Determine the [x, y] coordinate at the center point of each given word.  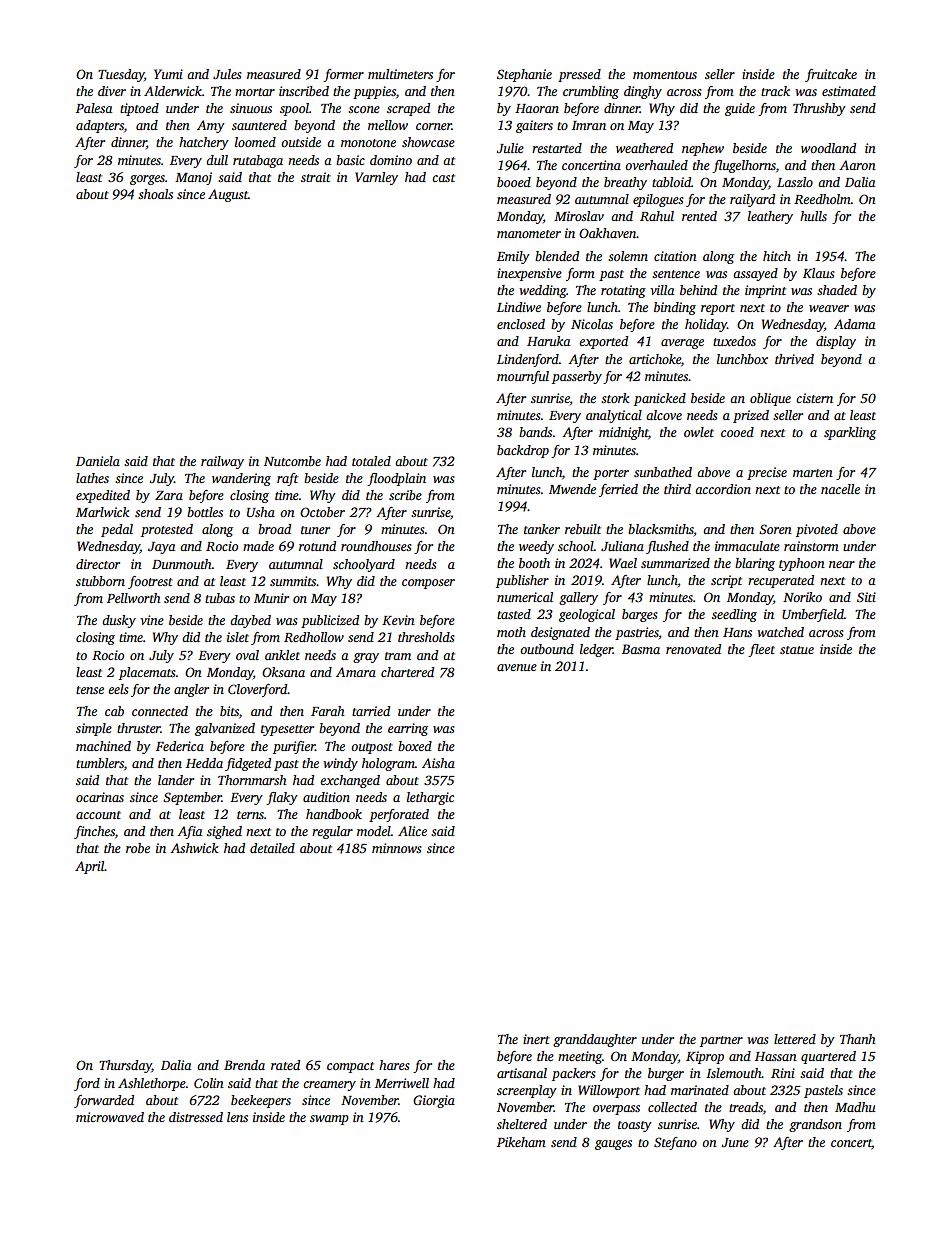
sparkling [850, 433]
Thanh [857, 1039]
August [228, 195]
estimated [849, 91]
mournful [523, 377]
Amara [356, 672]
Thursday [125, 1066]
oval [247, 655]
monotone [368, 143]
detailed [272, 848]
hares [394, 1065]
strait [316, 177]
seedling [734, 615]
